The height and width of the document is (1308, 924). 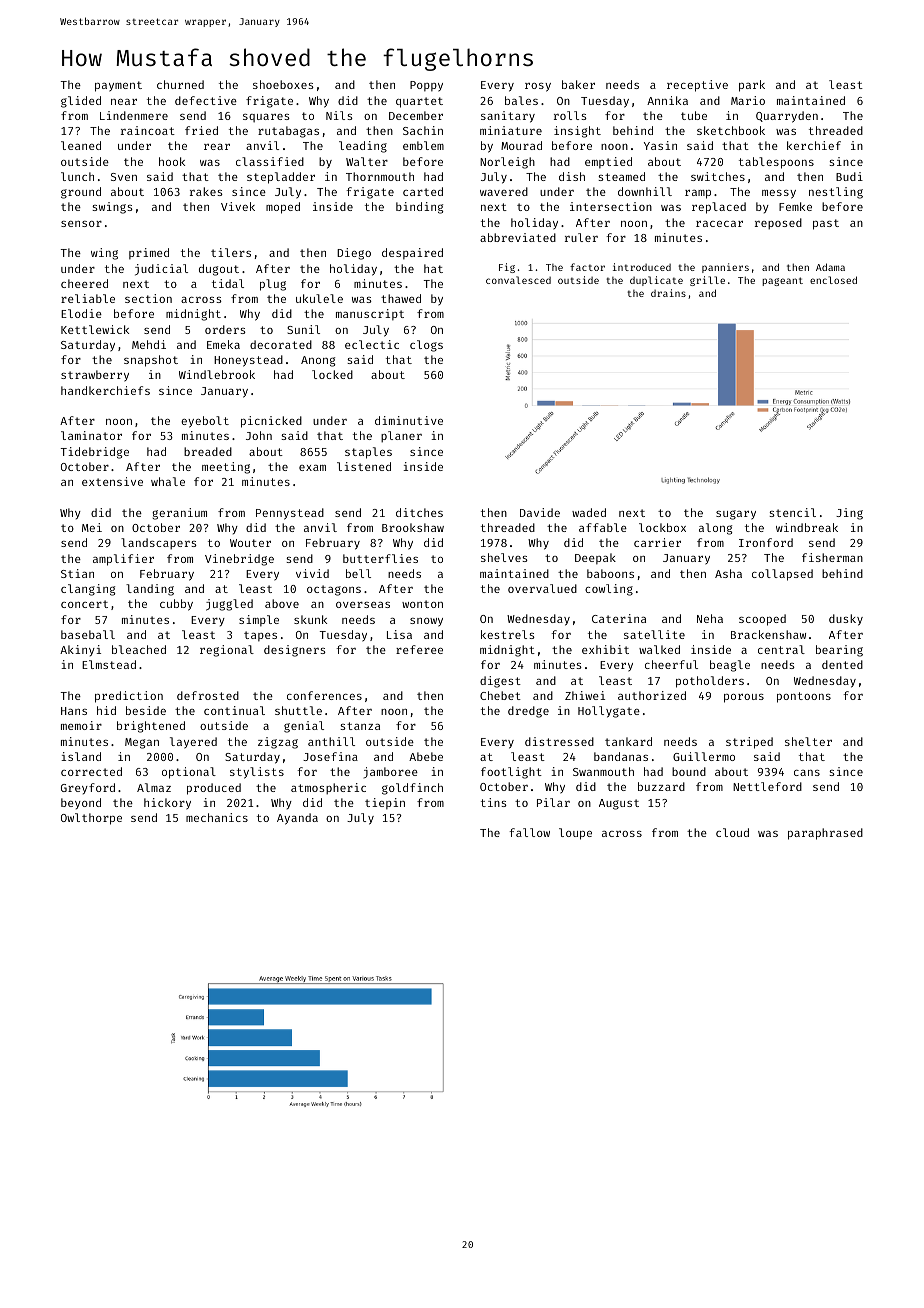 What do you see at coordinates (752, 86) in the document?
I see `park` at bounding box center [752, 86].
